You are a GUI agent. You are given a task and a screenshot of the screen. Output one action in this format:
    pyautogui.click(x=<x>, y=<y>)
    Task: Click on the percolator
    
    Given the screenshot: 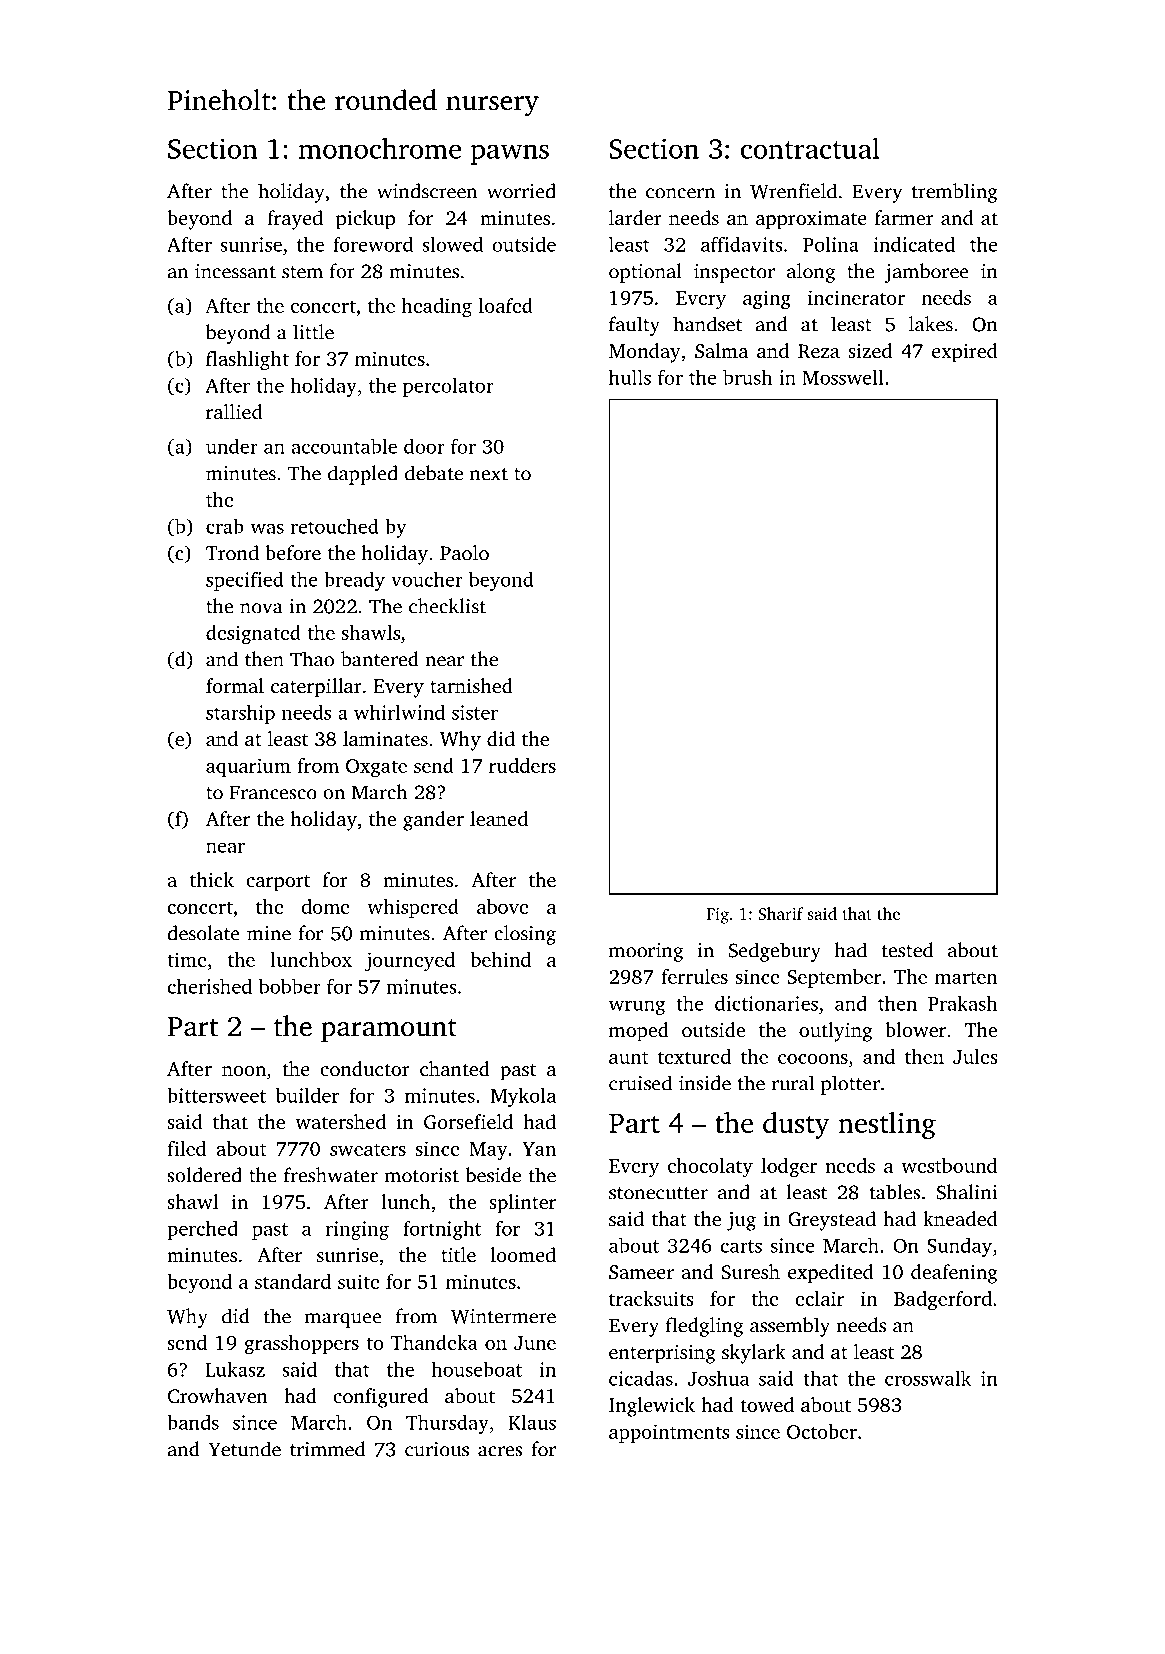 What is the action you would take?
    pyautogui.click(x=448, y=387)
